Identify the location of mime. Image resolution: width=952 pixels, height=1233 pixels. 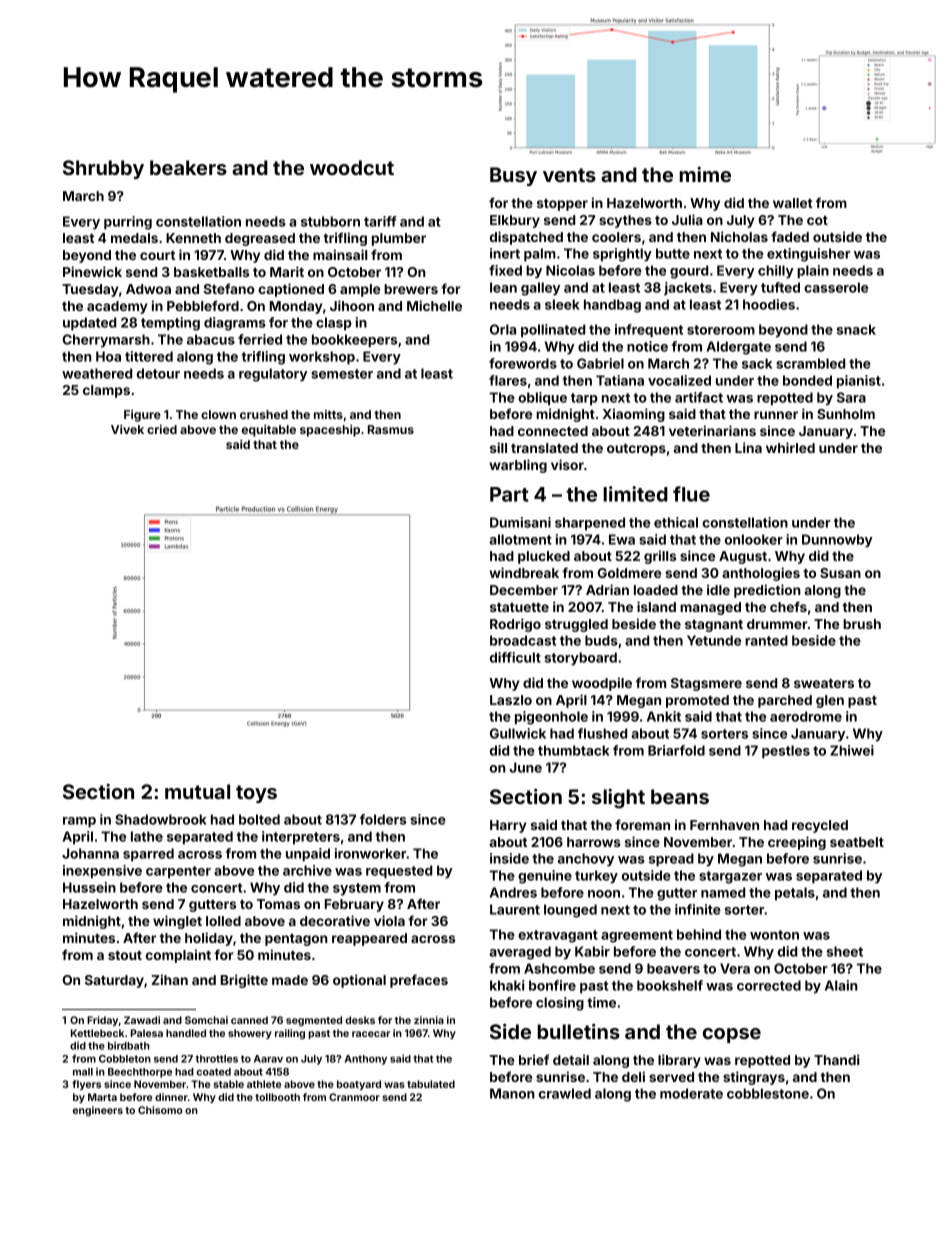
(705, 174).
